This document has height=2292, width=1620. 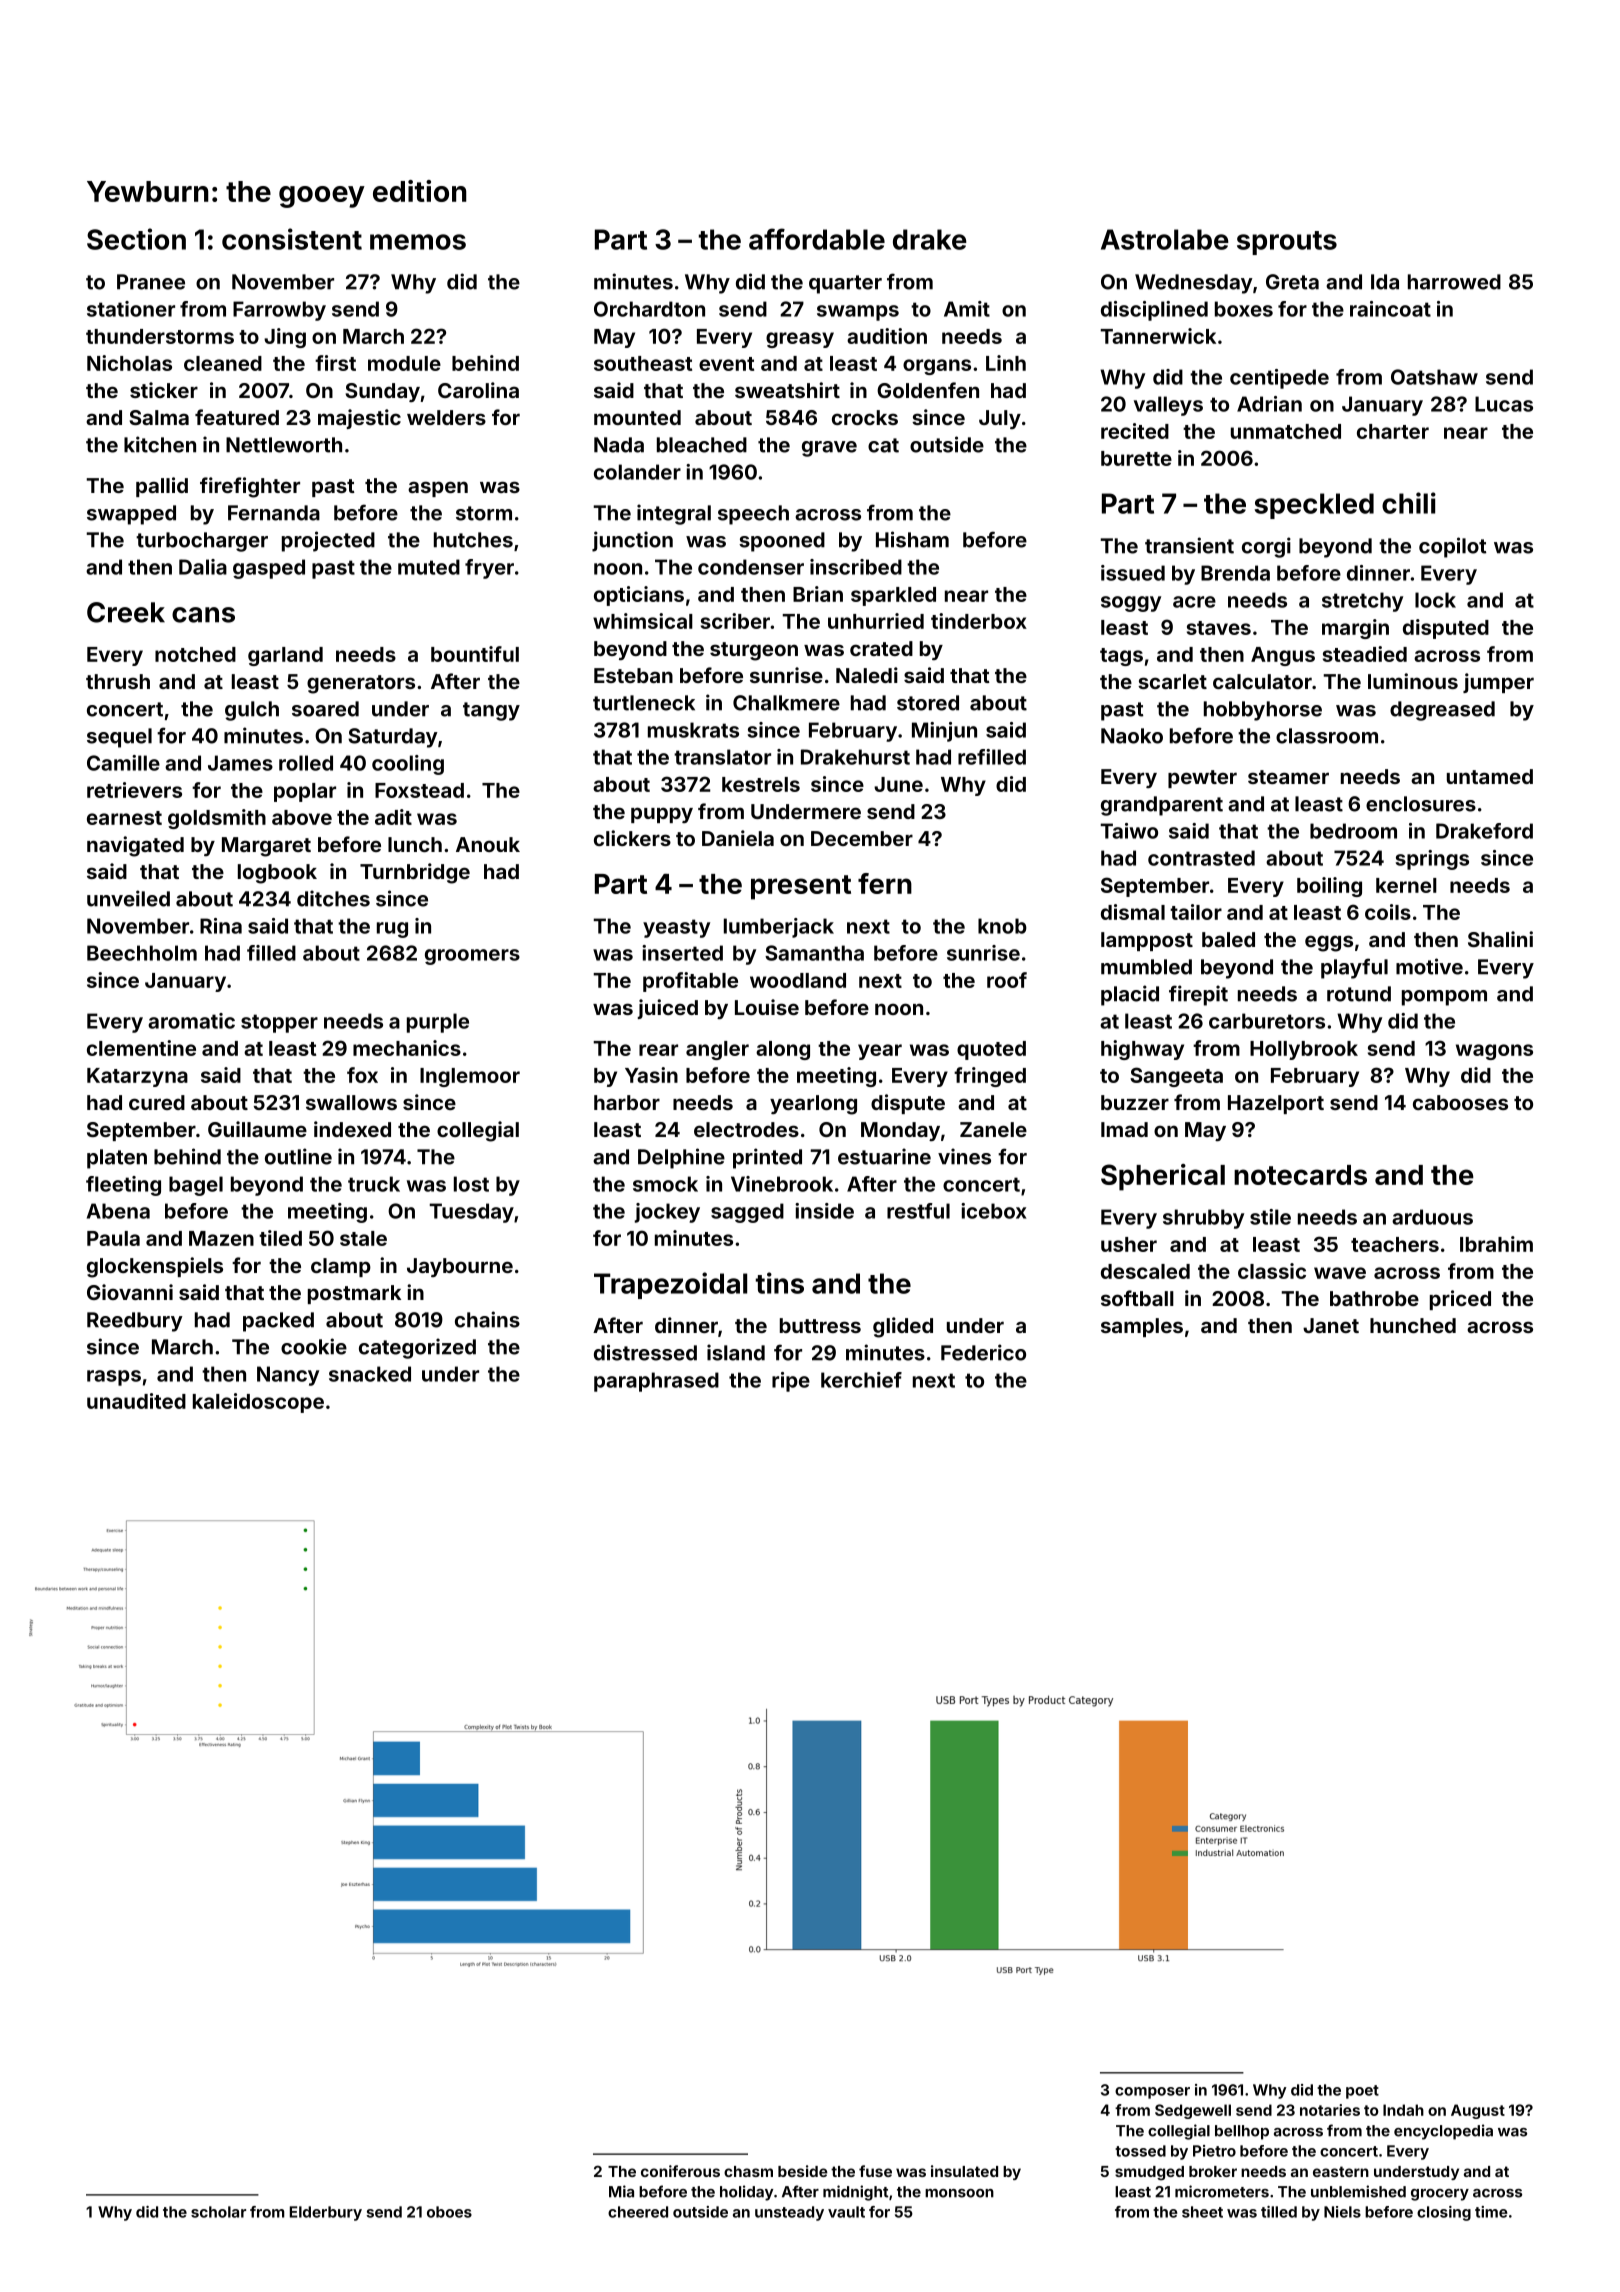 What do you see at coordinates (1287, 243) in the document?
I see `sprouts` at bounding box center [1287, 243].
